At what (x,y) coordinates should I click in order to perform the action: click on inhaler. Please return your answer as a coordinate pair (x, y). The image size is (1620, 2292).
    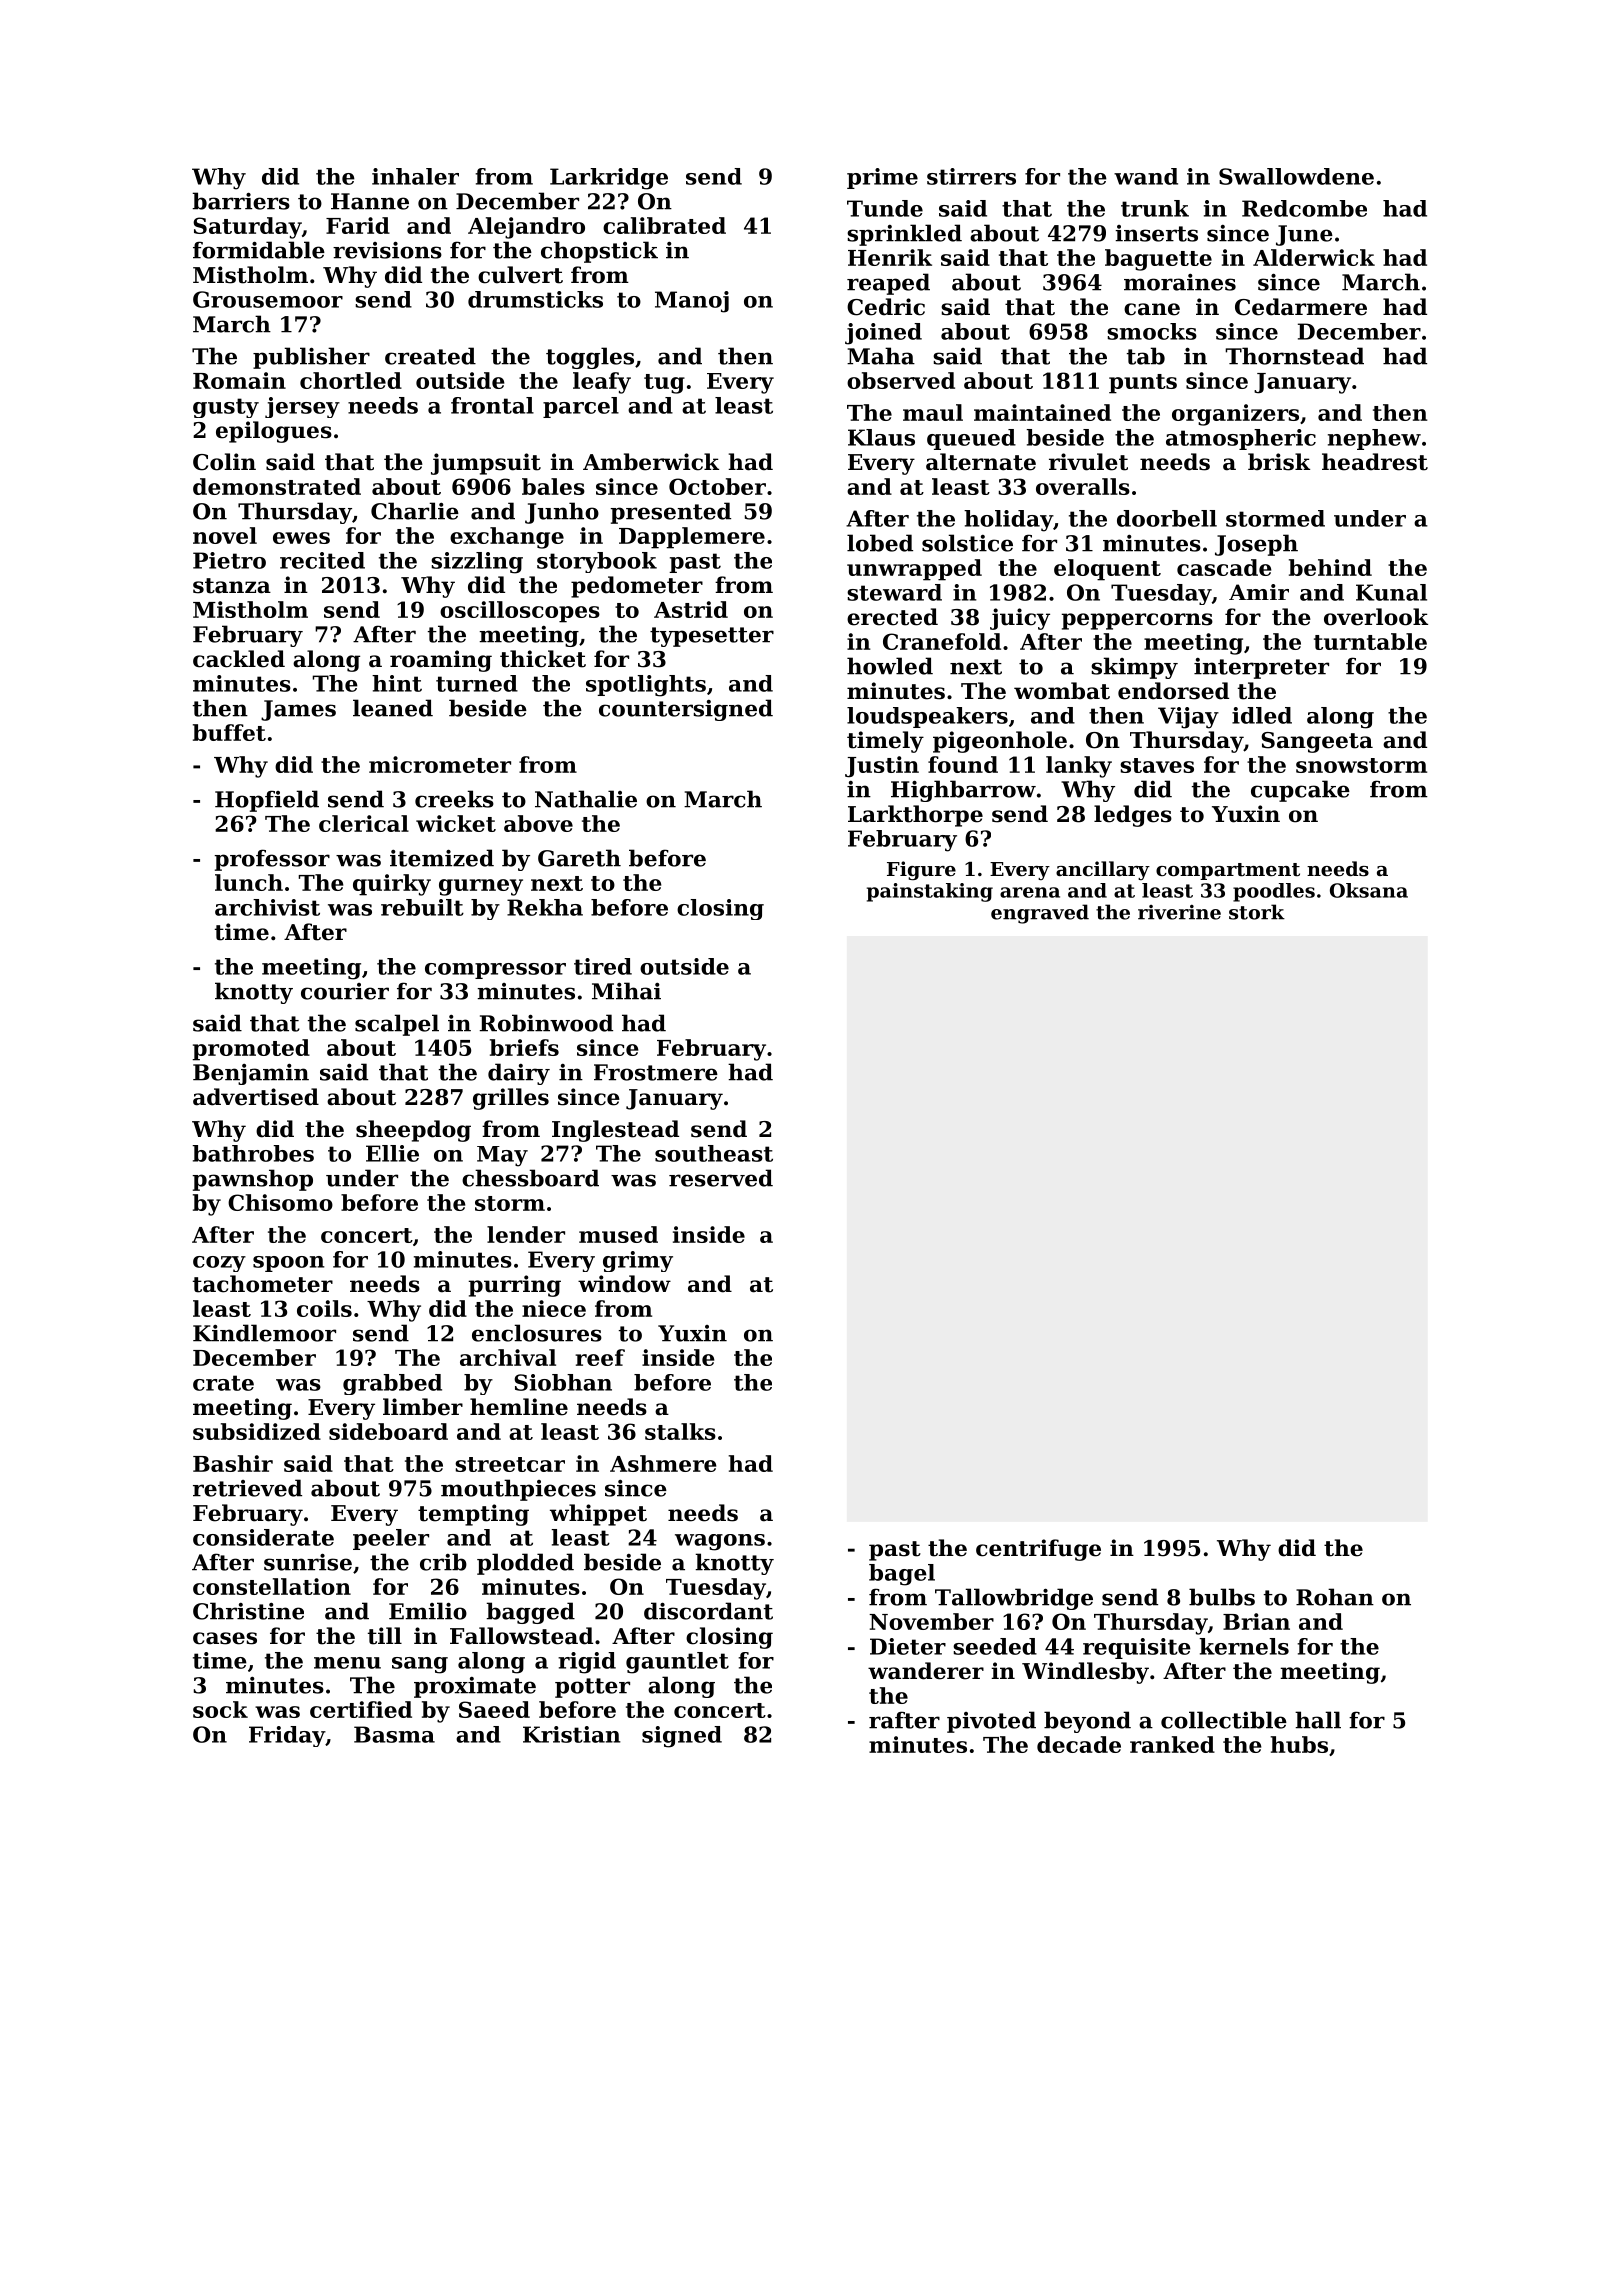
    Looking at the image, I should click on (415, 176).
